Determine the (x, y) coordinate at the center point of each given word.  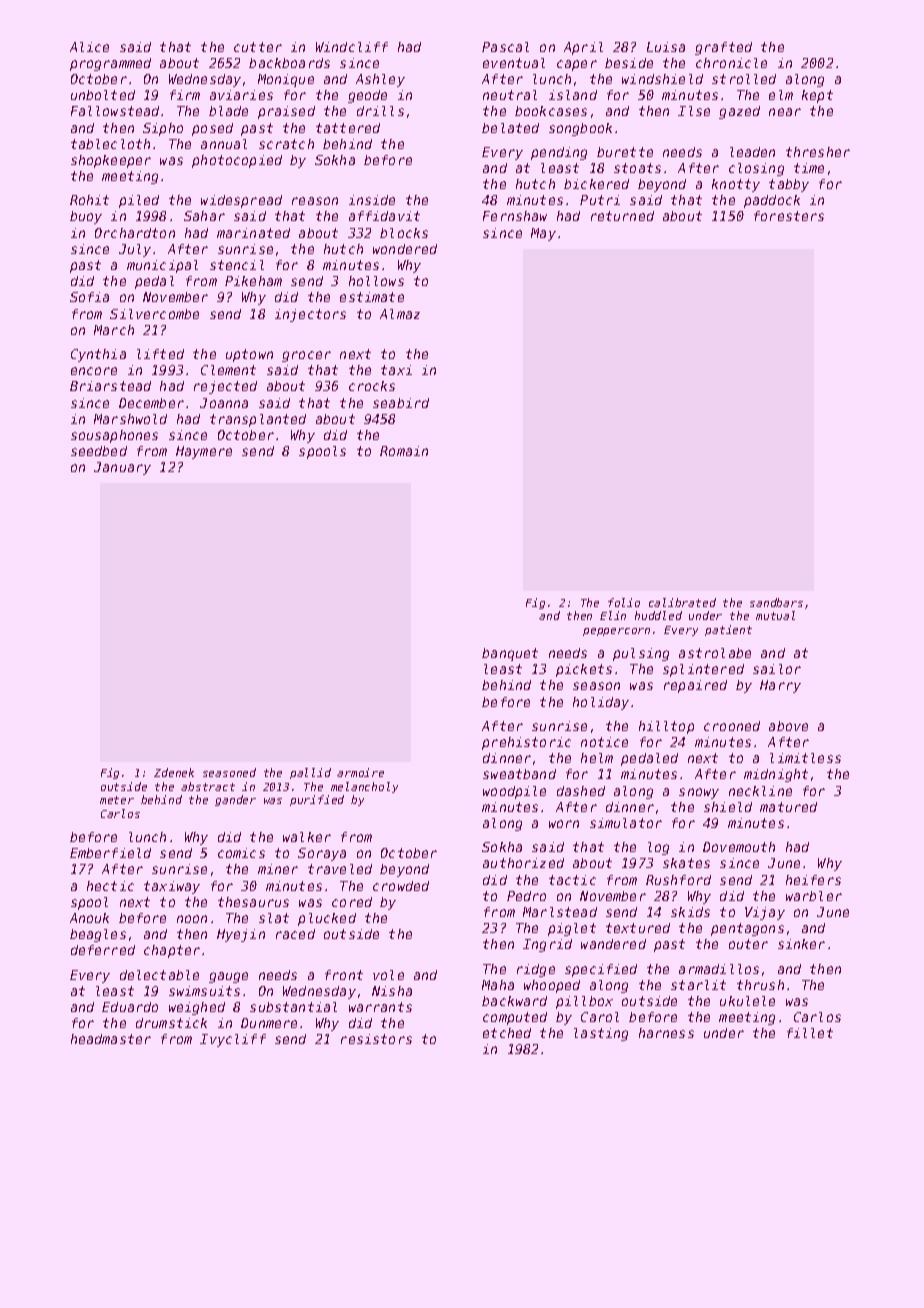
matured (788, 807)
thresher (818, 152)
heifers (813, 880)
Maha (498, 985)
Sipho (163, 129)
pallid (310, 773)
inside (372, 200)
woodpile (514, 792)
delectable (159, 975)
